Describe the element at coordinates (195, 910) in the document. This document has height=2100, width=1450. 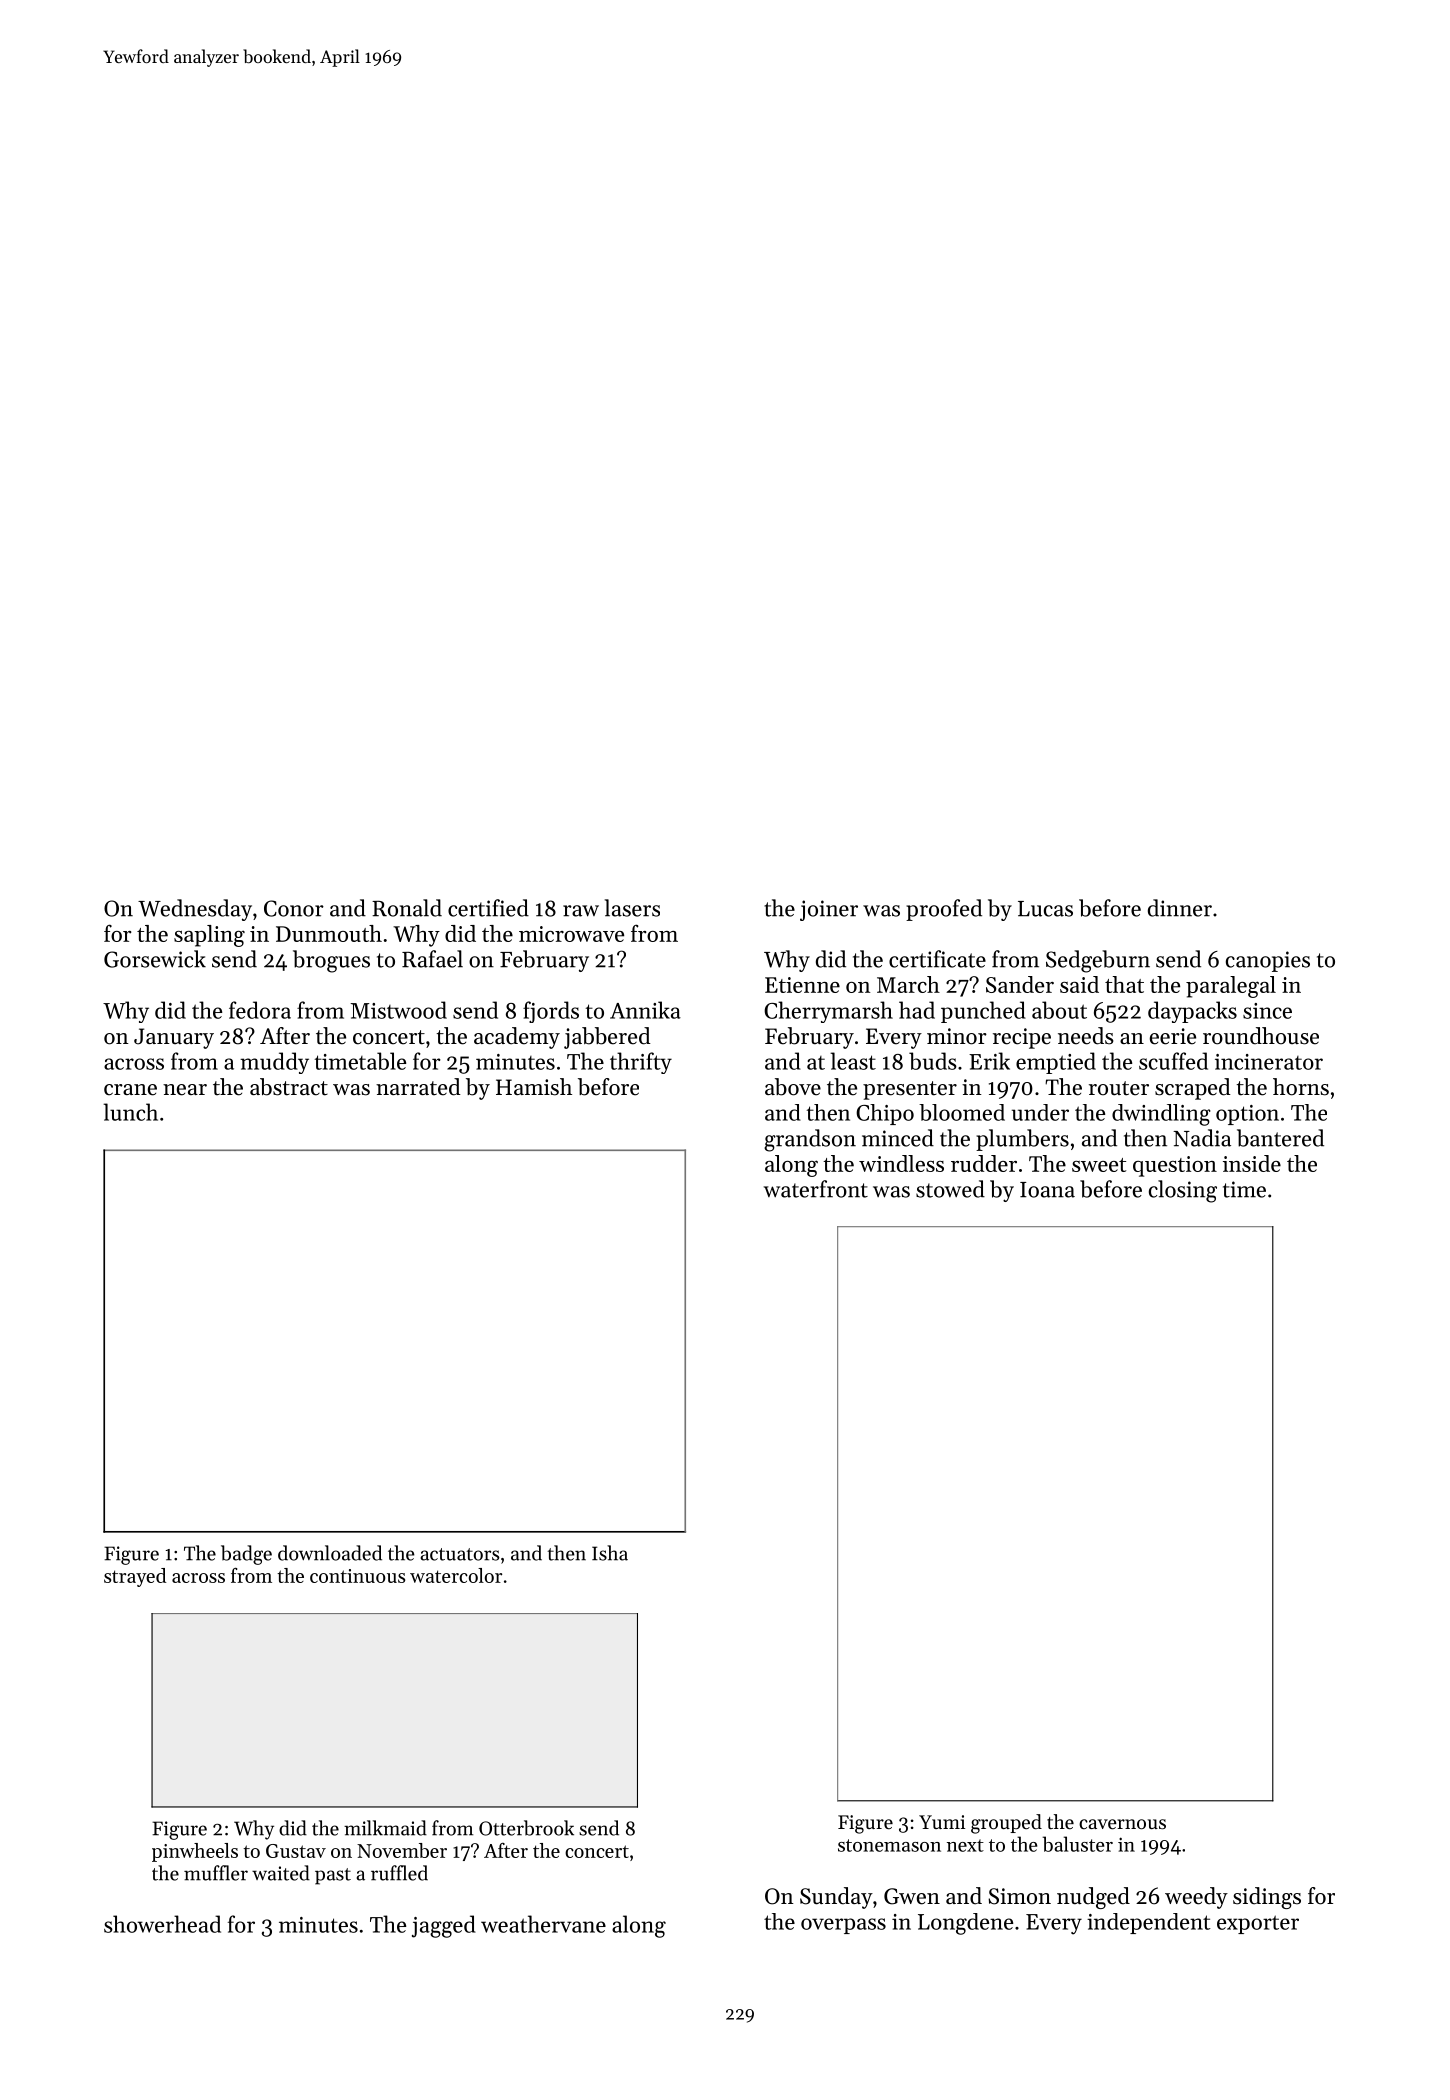
I see `Wednesday` at that location.
